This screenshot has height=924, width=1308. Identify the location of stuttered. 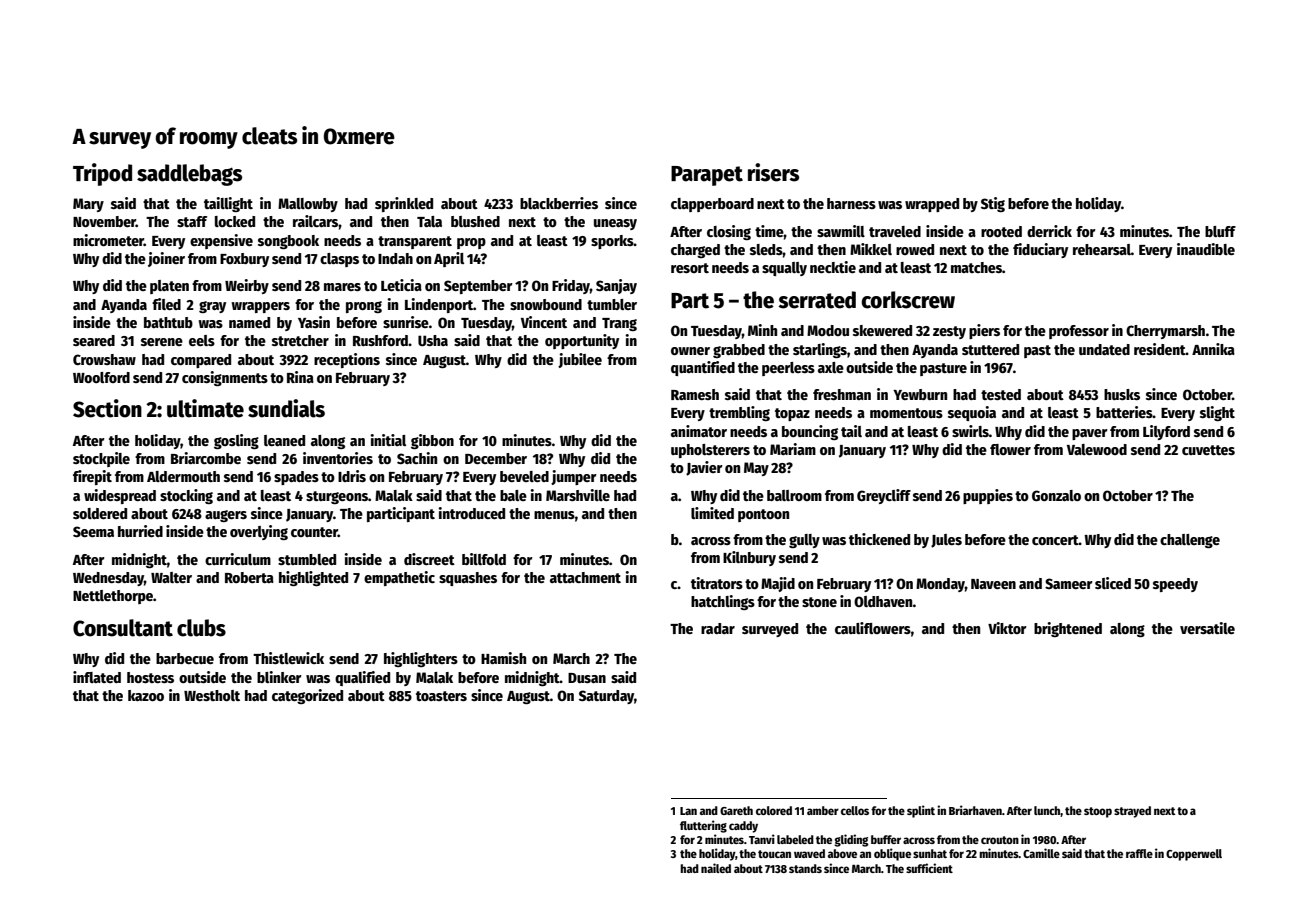
(990, 349).
